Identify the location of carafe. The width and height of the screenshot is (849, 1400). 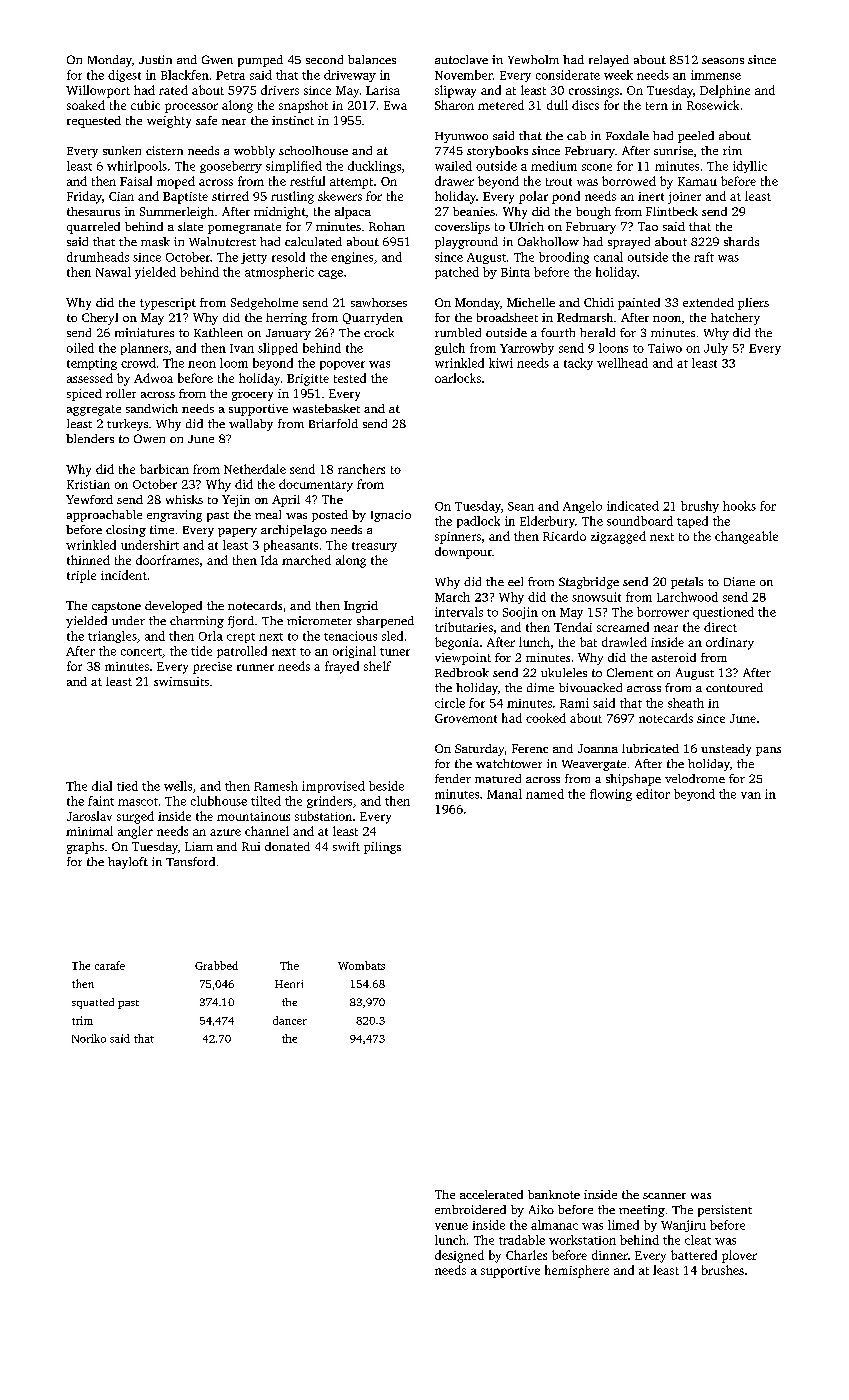
(110, 965).
